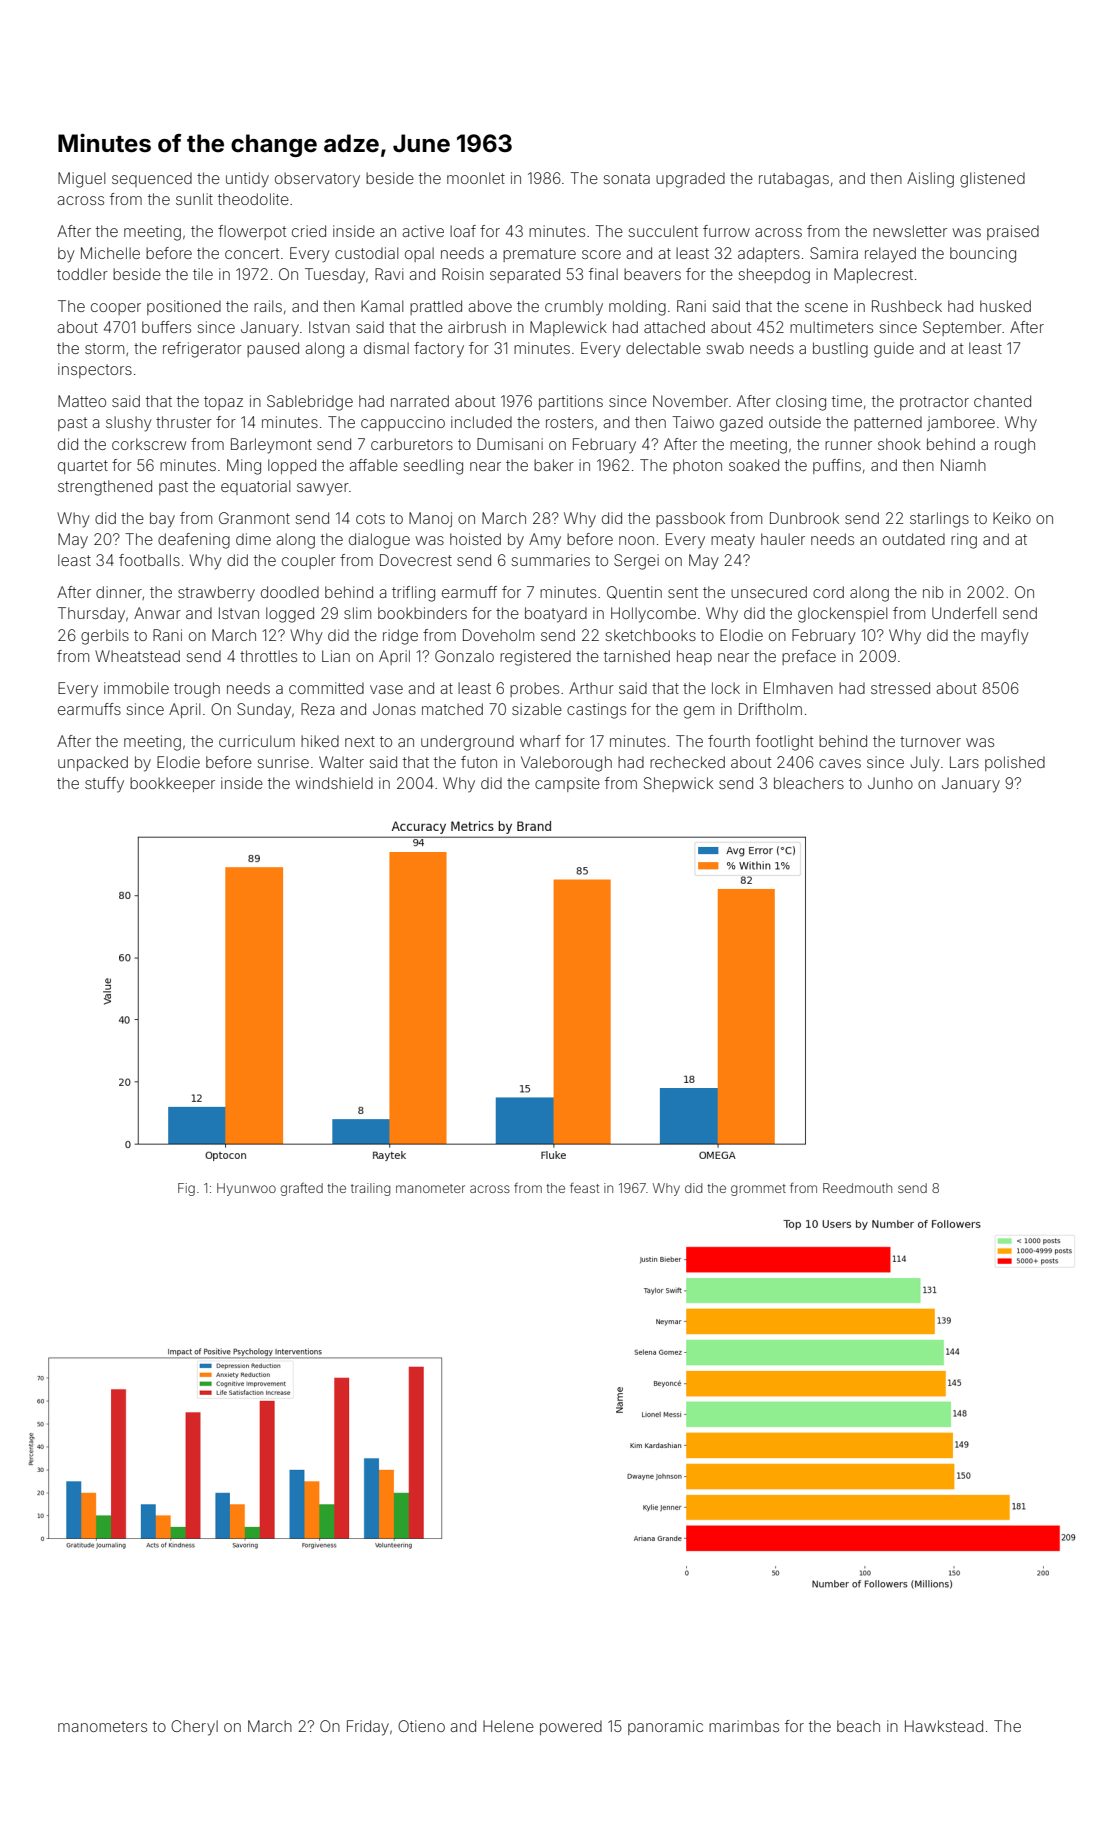 This screenshot has width=1117, height=1839. I want to click on gerbils, so click(105, 637).
